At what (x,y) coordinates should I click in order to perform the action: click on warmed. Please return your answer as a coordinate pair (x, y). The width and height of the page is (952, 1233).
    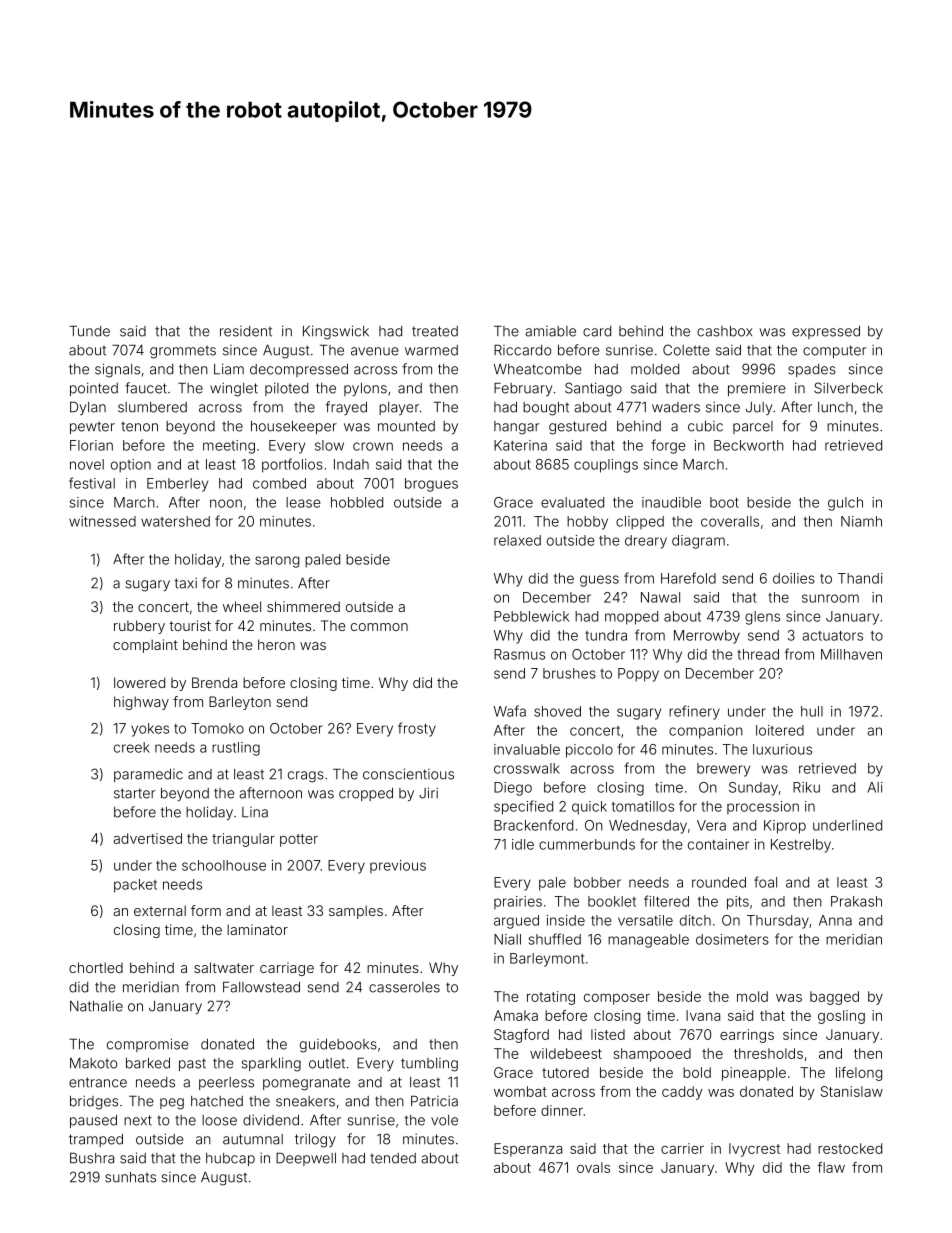
    Looking at the image, I should click on (431, 350).
